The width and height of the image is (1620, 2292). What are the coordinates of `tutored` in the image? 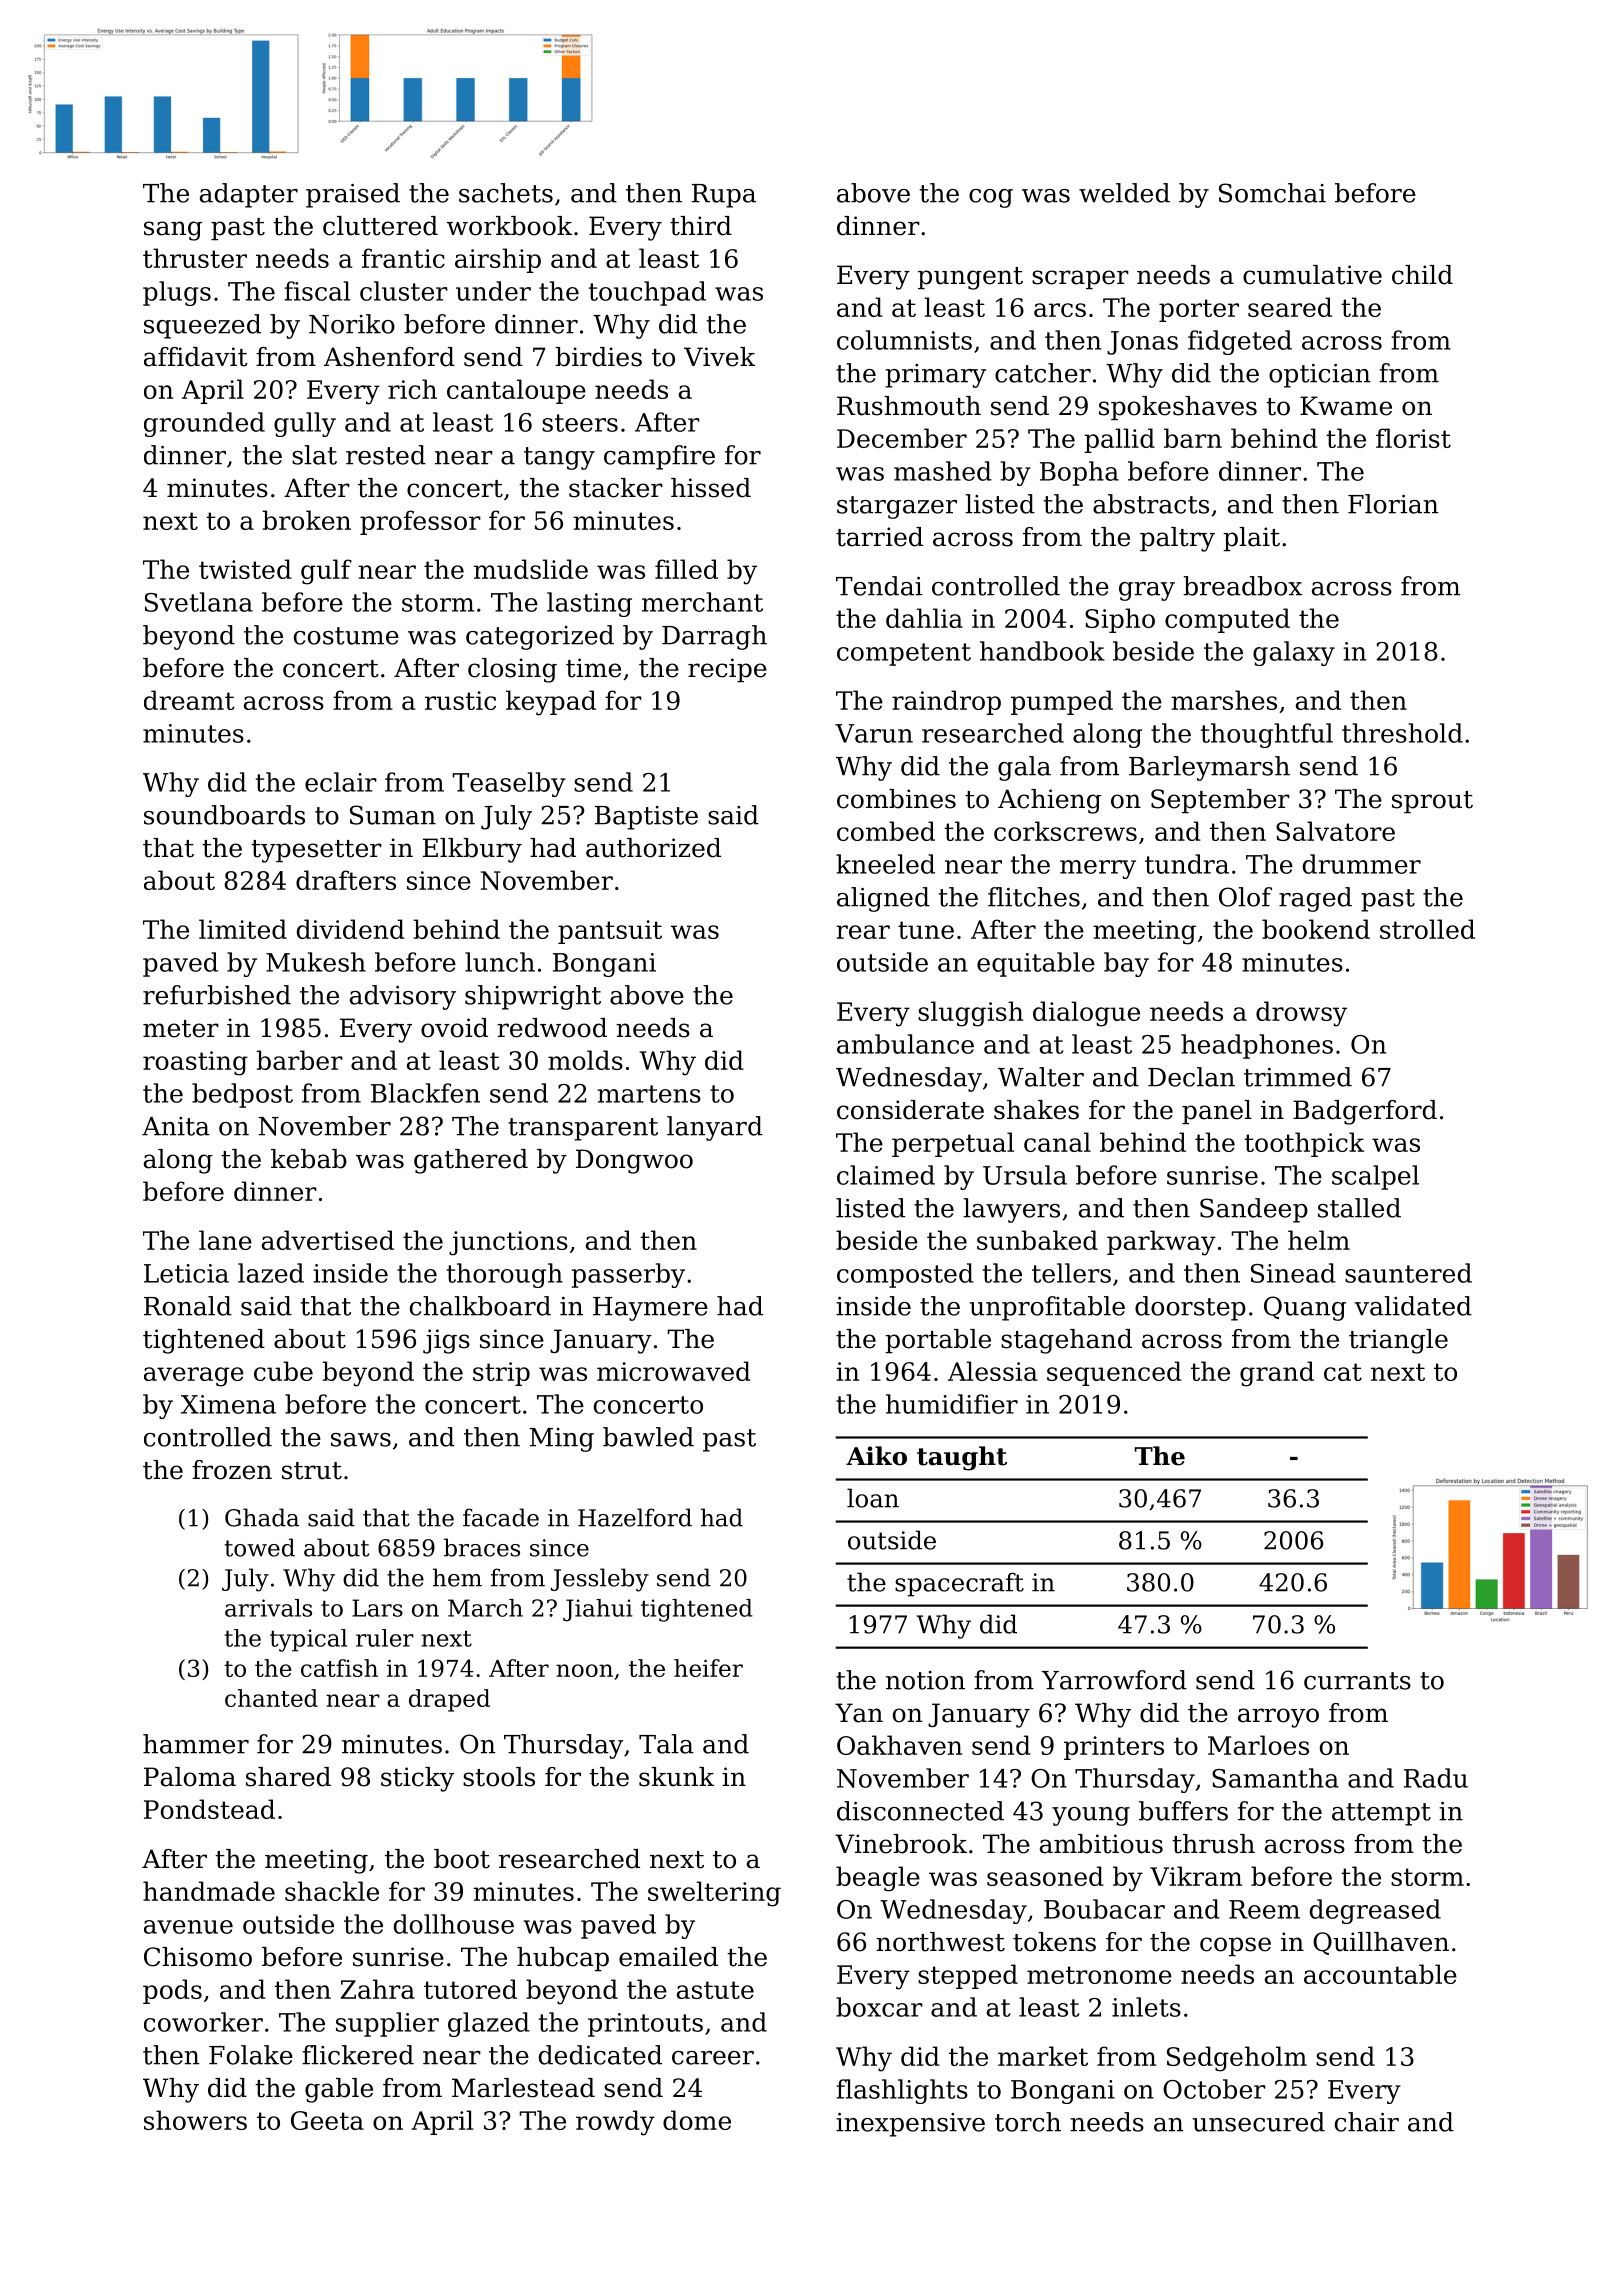 It's located at (470, 1989).
